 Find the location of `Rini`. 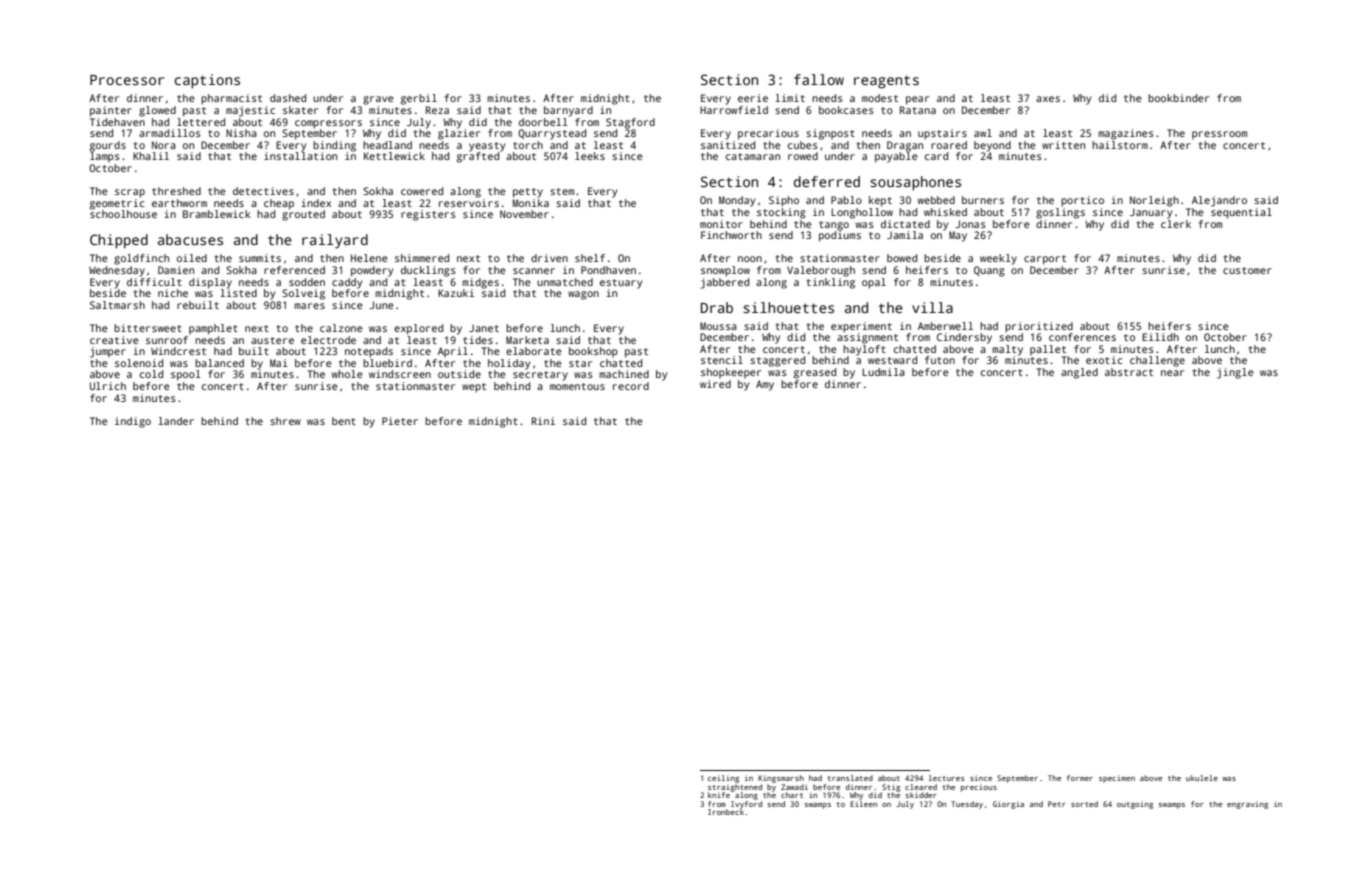

Rini is located at coordinates (543, 421).
